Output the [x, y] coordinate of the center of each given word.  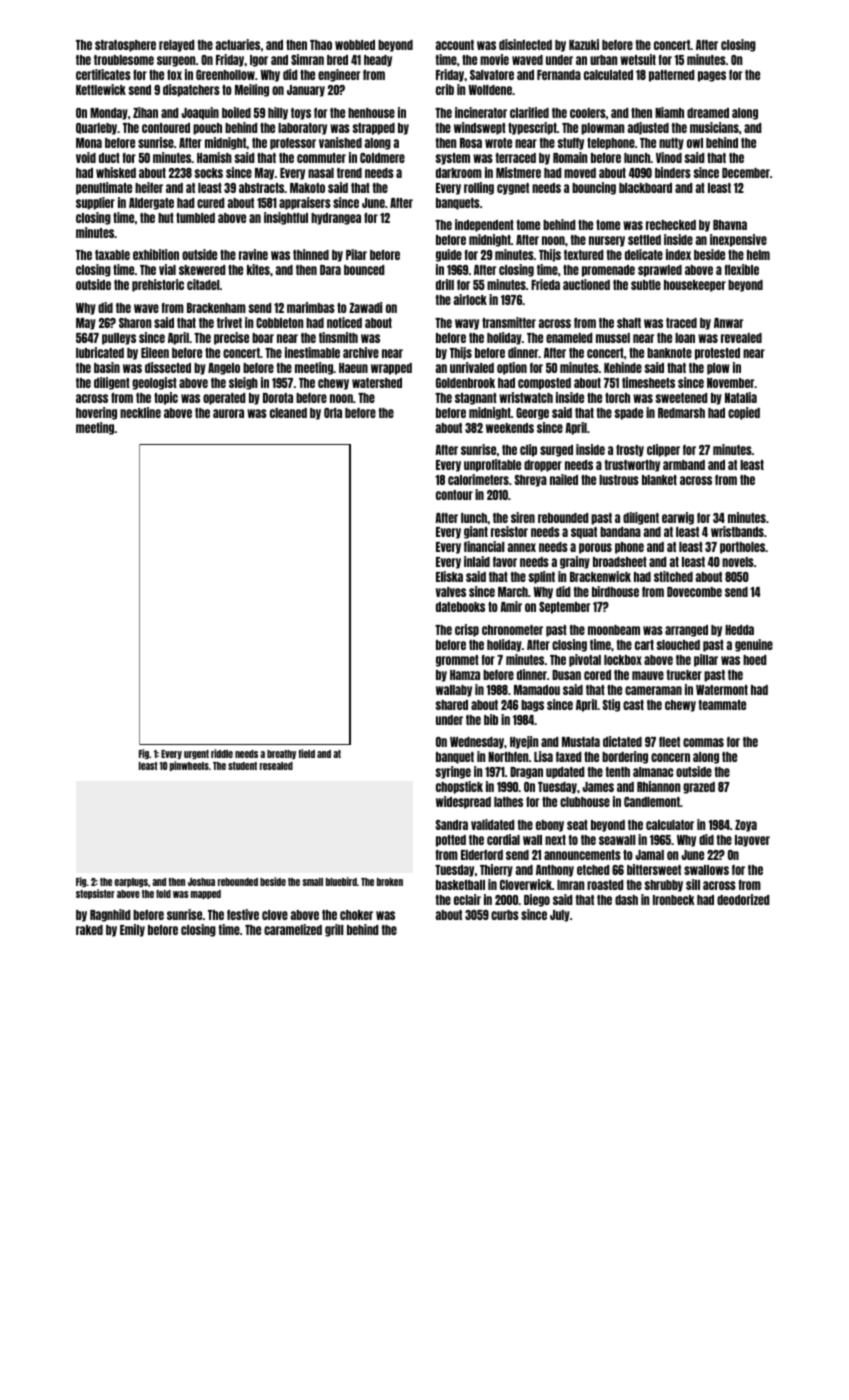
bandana [620, 532]
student [242, 766]
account [455, 45]
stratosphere [125, 46]
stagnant [476, 399]
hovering [96, 413]
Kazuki [584, 44]
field [307, 753]
